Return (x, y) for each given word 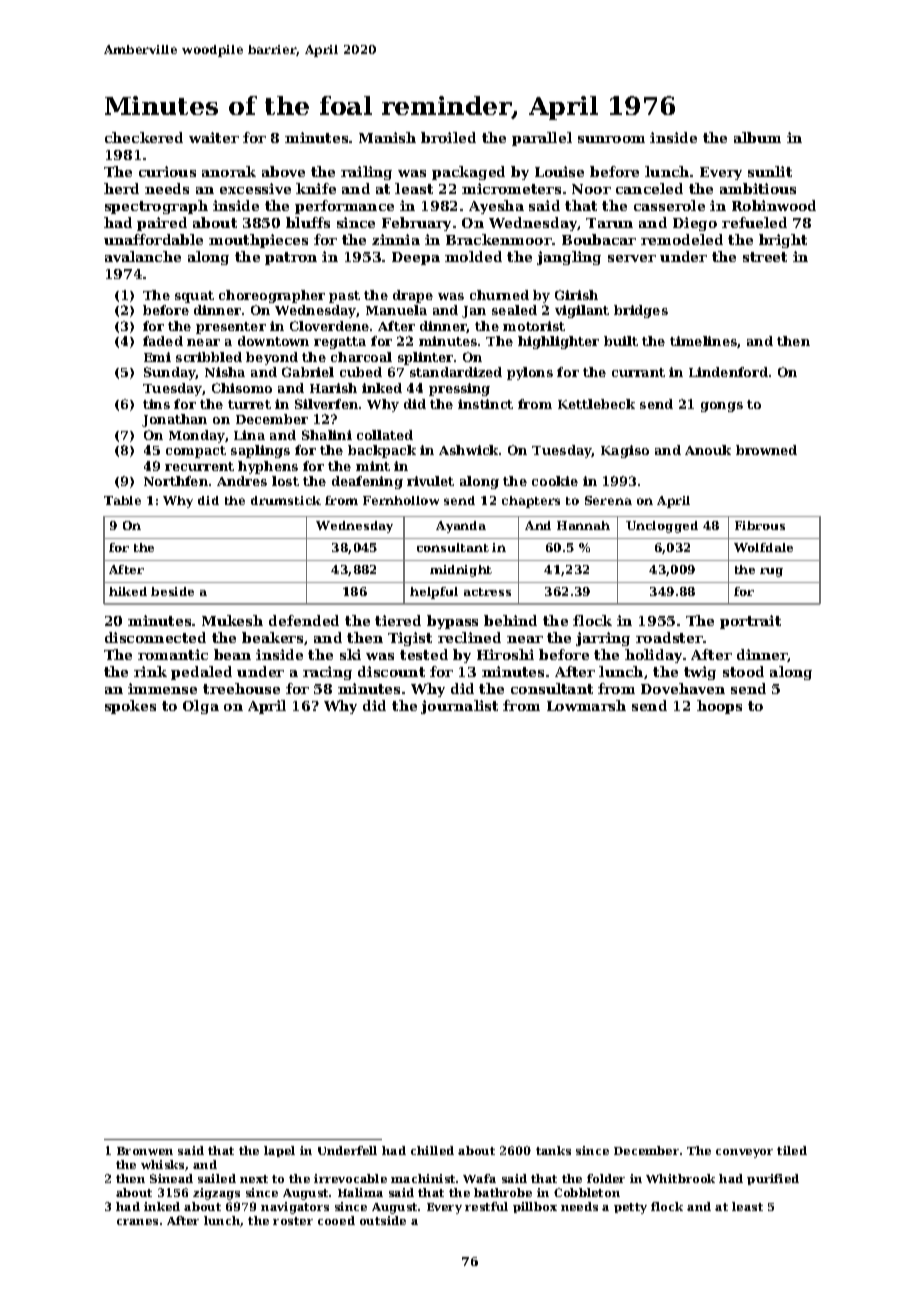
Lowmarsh (586, 705)
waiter (214, 137)
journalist (459, 707)
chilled (432, 1150)
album (757, 137)
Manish (387, 137)
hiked (128, 591)
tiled (792, 1150)
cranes (137, 1222)
